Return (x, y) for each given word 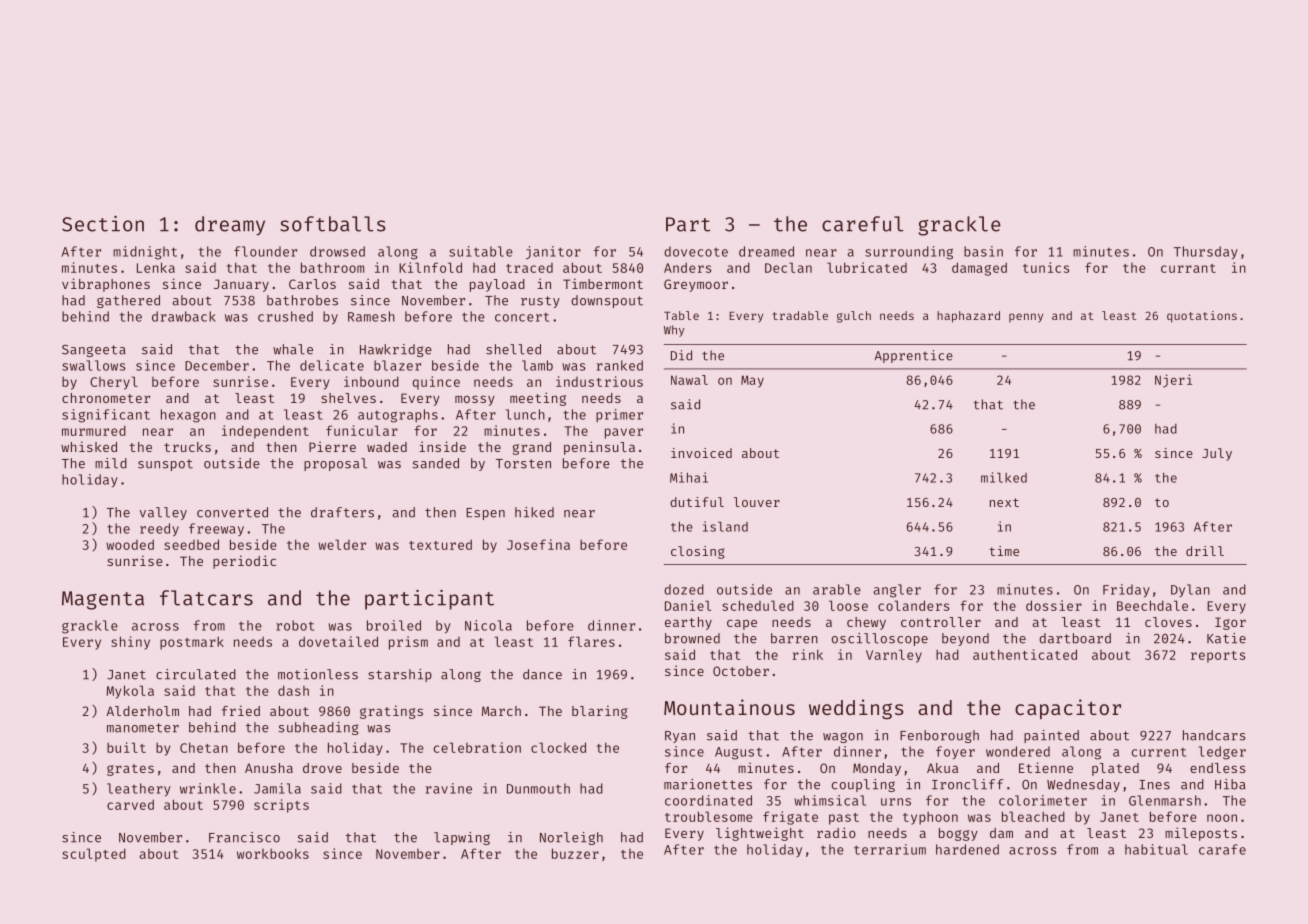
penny (1026, 318)
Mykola (130, 692)
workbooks (273, 853)
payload (497, 285)
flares (591, 641)
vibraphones (106, 285)
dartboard (1075, 638)
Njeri (1173, 381)
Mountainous (729, 707)
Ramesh (371, 316)
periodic (244, 562)
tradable (800, 315)
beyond (965, 639)
